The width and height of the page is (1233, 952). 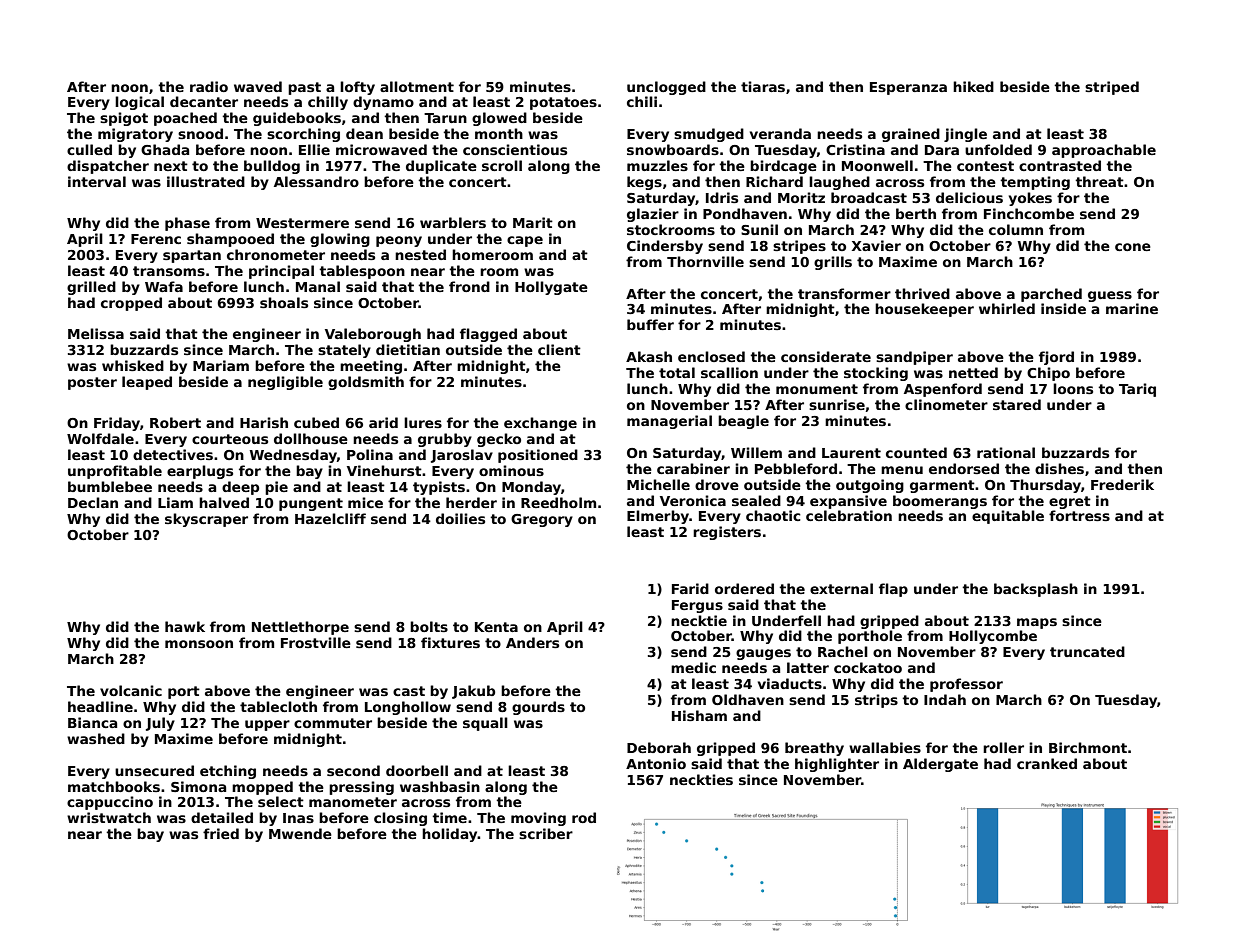 What do you see at coordinates (1036, 590) in the page?
I see `backsplash` at bounding box center [1036, 590].
